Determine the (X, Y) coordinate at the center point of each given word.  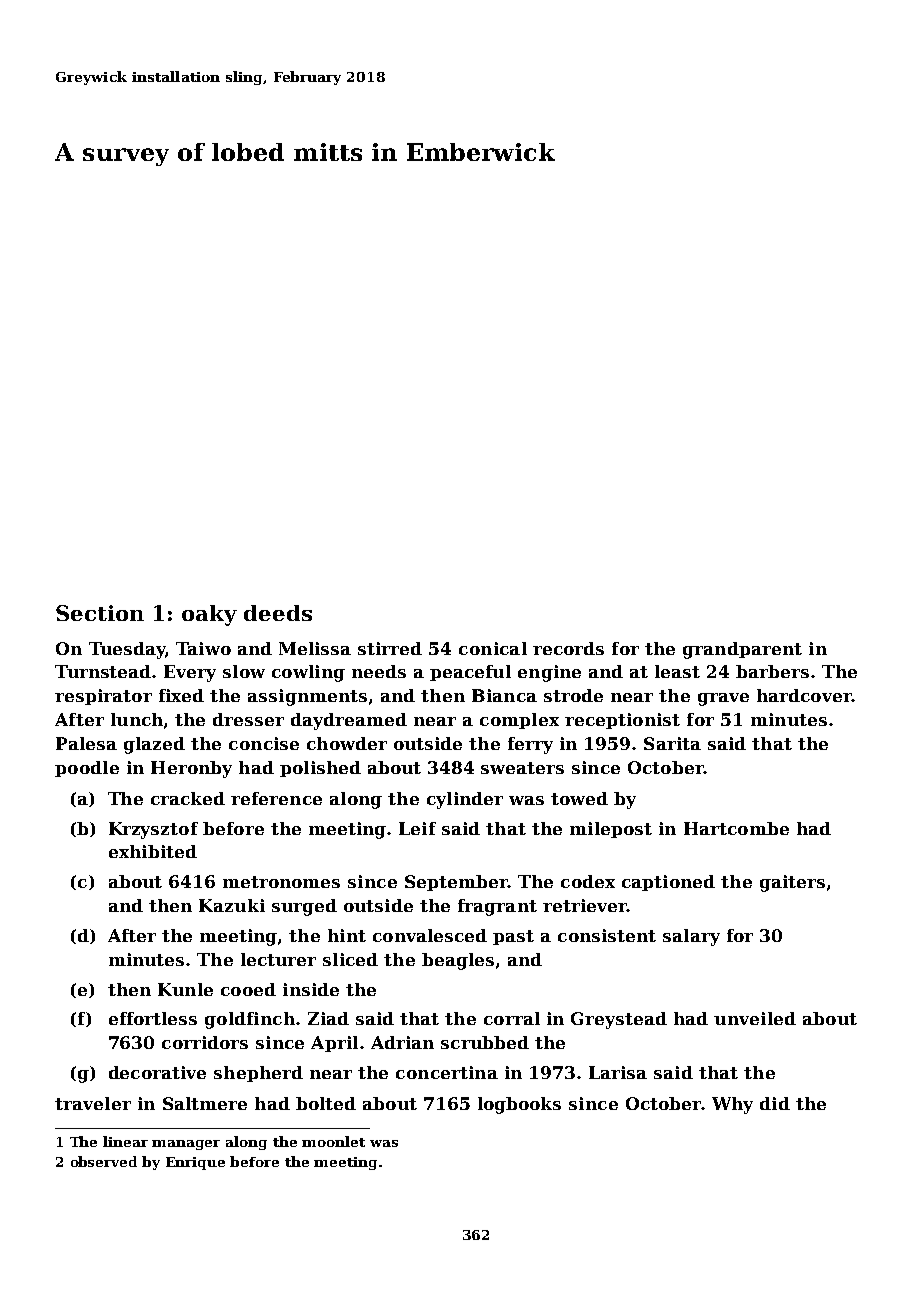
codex (588, 881)
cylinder (465, 800)
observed (104, 1161)
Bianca (504, 695)
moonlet (333, 1141)
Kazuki (232, 905)
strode (573, 695)
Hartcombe (736, 828)
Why (732, 1105)
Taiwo (203, 648)
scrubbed (485, 1042)
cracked (188, 798)
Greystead (619, 1020)
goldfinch (250, 1020)
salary (691, 937)
